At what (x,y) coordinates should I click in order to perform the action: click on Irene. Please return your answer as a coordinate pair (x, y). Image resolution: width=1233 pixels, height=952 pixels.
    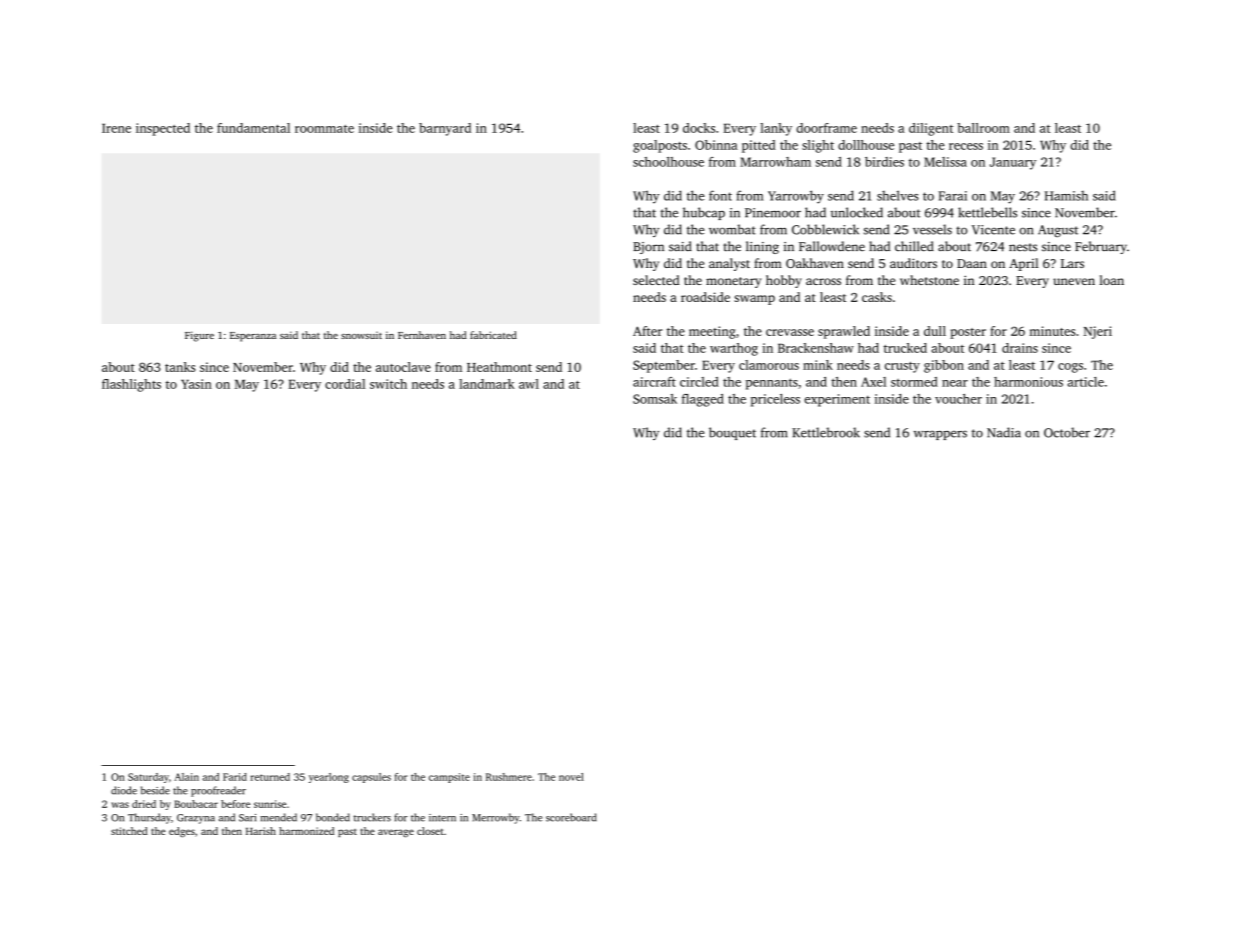
    Looking at the image, I should click on (116, 128).
